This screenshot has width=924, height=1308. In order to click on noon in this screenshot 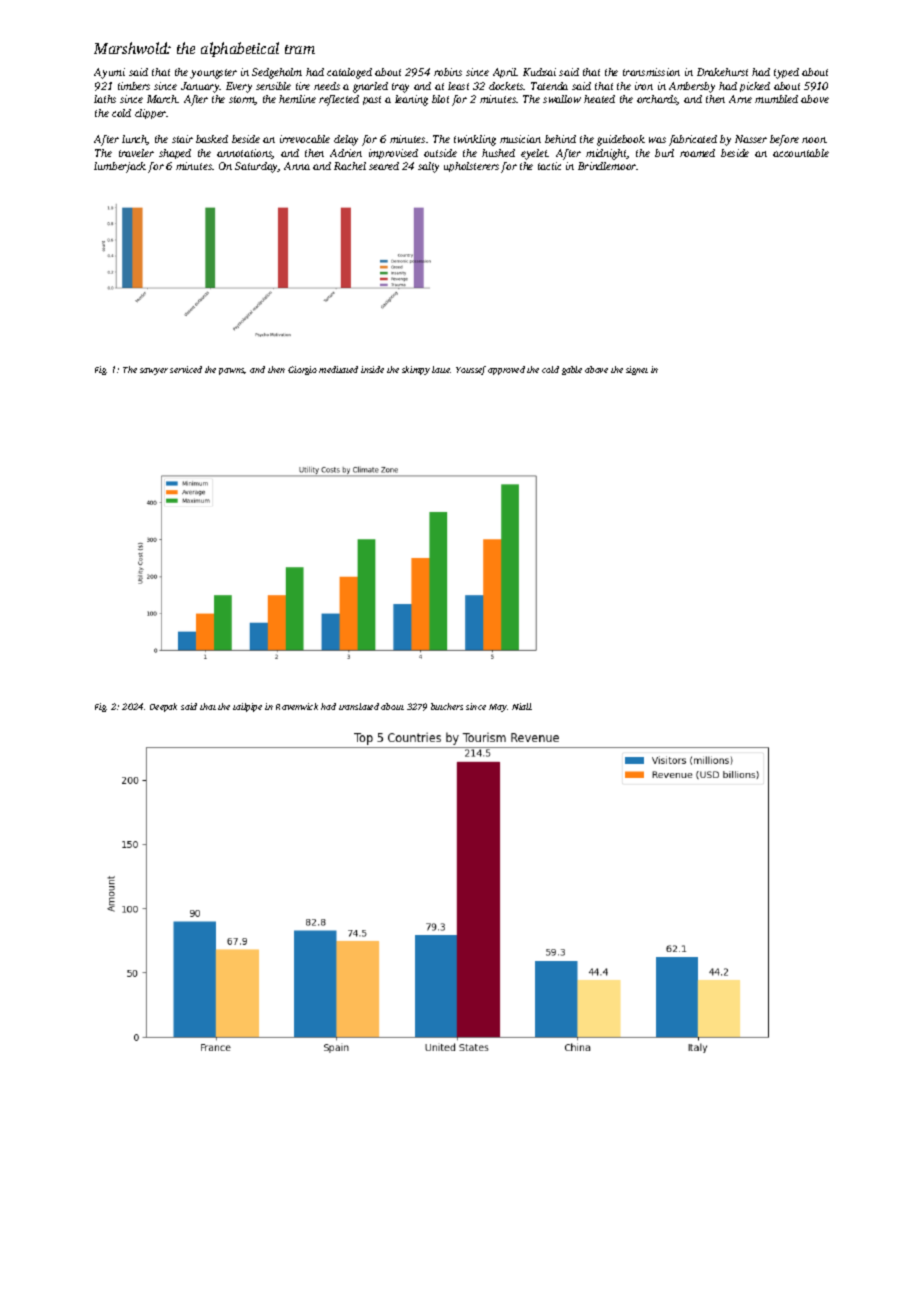, I will do `click(814, 140)`.
